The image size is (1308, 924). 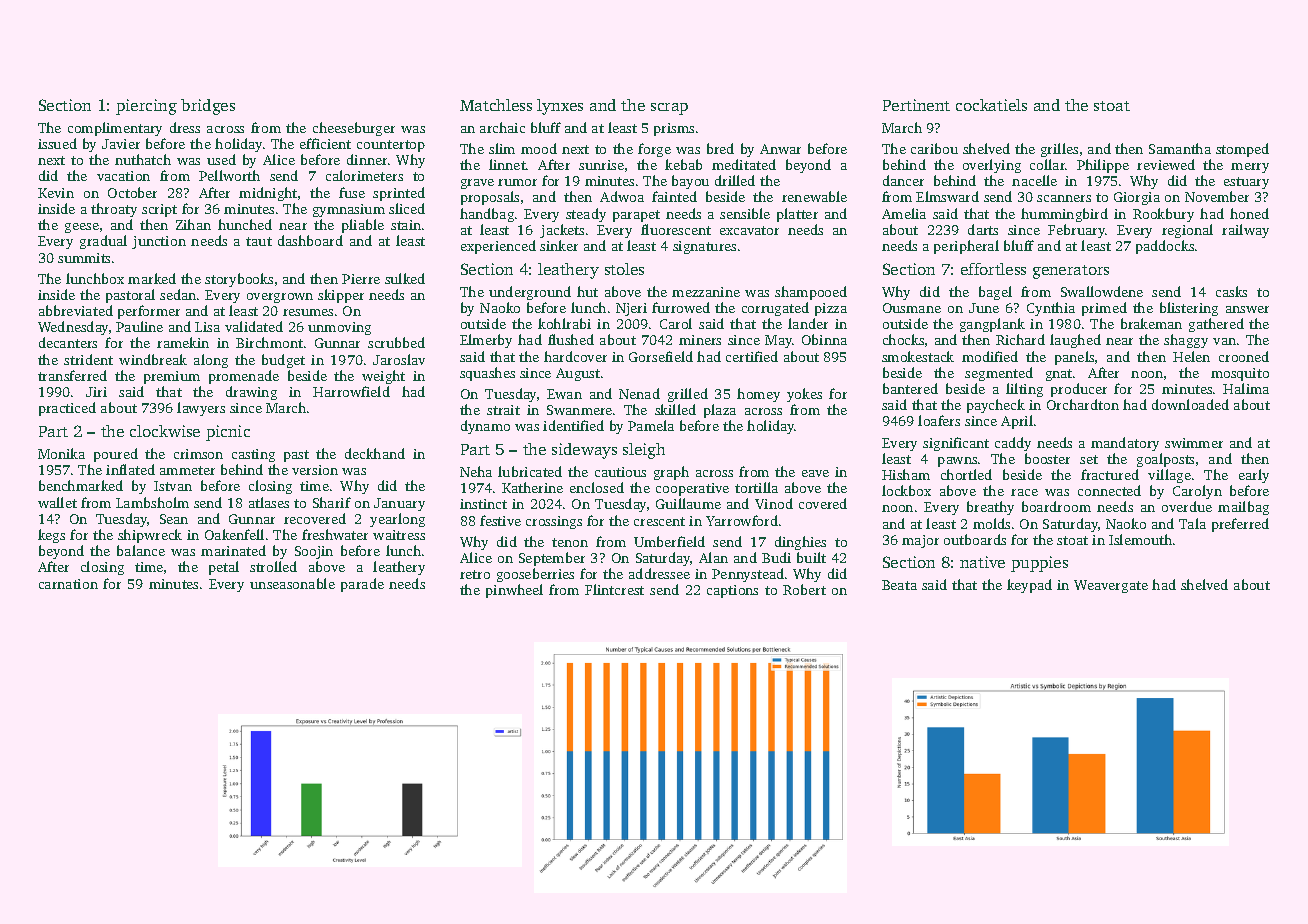 What do you see at coordinates (269, 502) in the screenshot?
I see `atlases` at bounding box center [269, 502].
